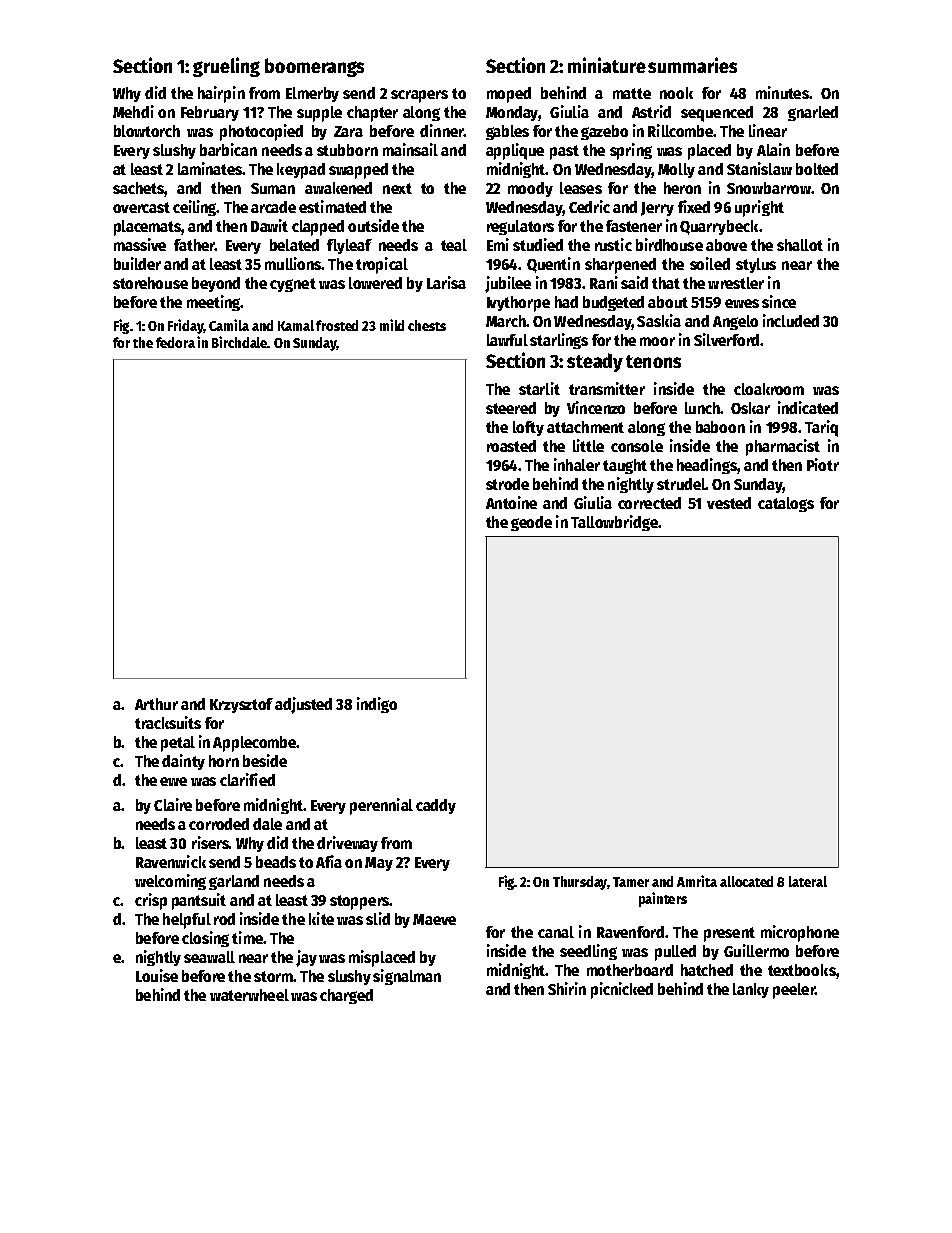  What do you see at coordinates (241, 705) in the page?
I see `Krzysztof` at bounding box center [241, 705].
